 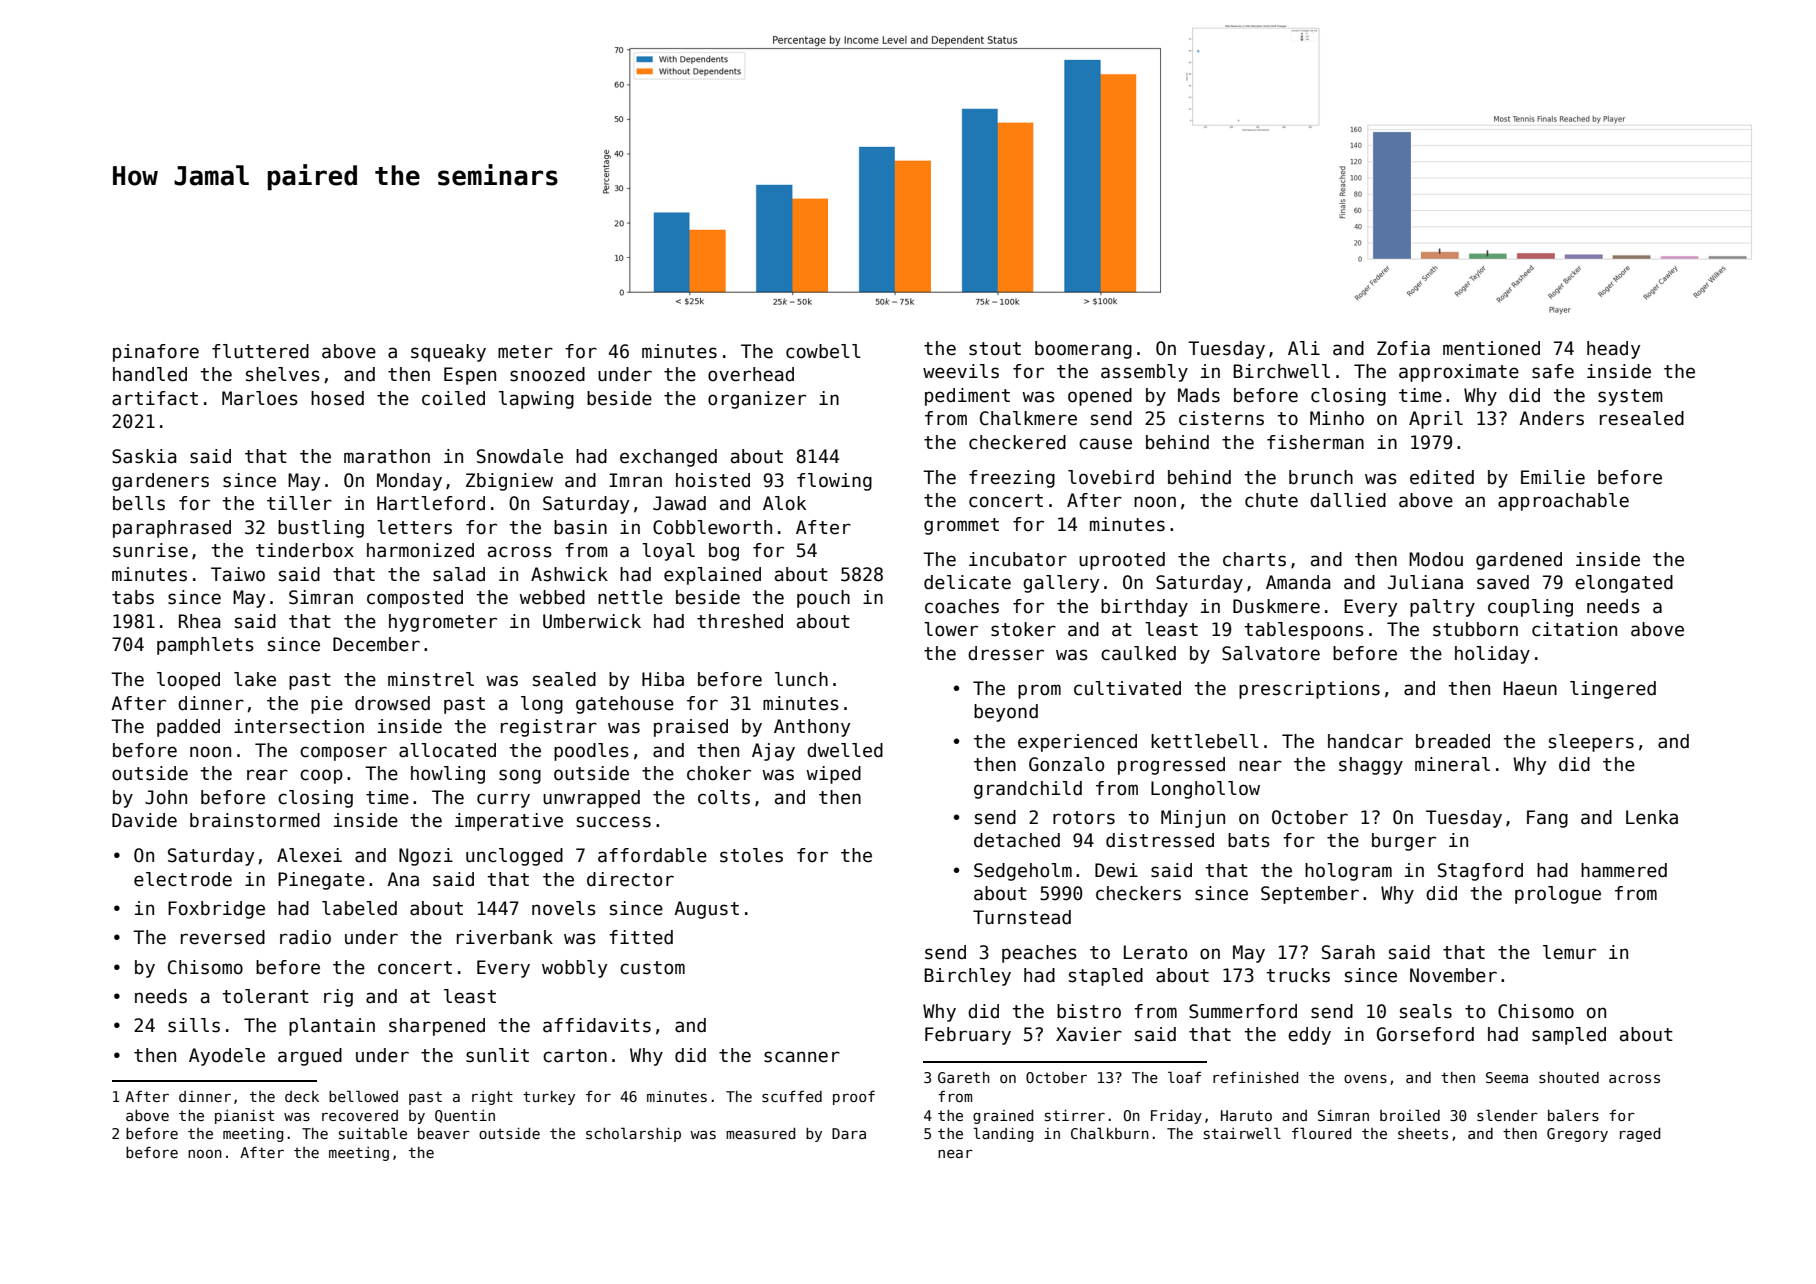 I want to click on stoker, so click(x=1023, y=629).
